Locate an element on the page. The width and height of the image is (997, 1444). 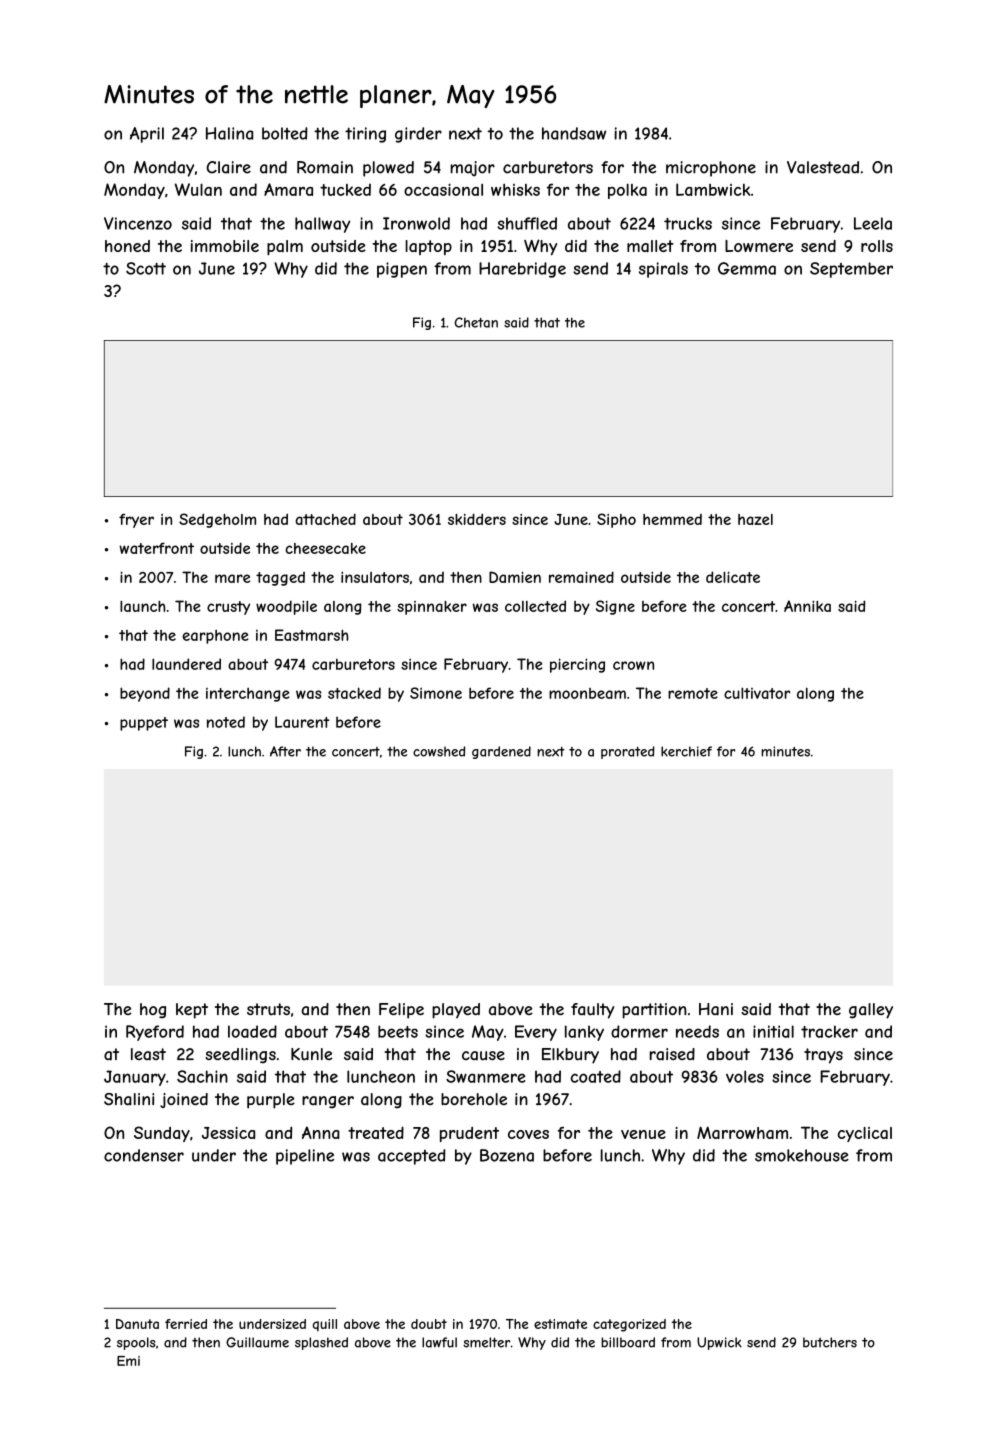
Danuta is located at coordinates (137, 1324).
